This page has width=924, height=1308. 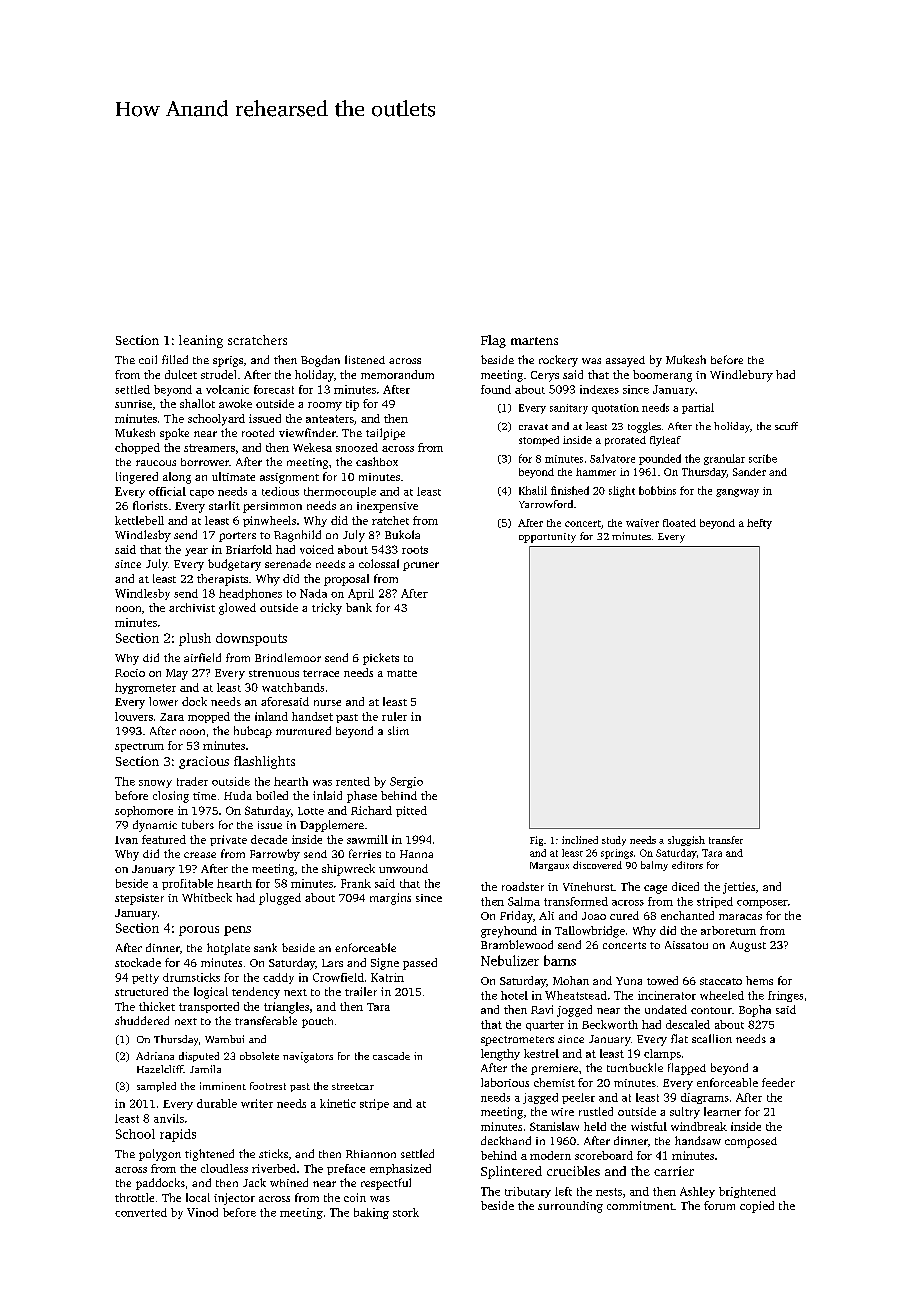 I want to click on Khalil, so click(x=533, y=490).
